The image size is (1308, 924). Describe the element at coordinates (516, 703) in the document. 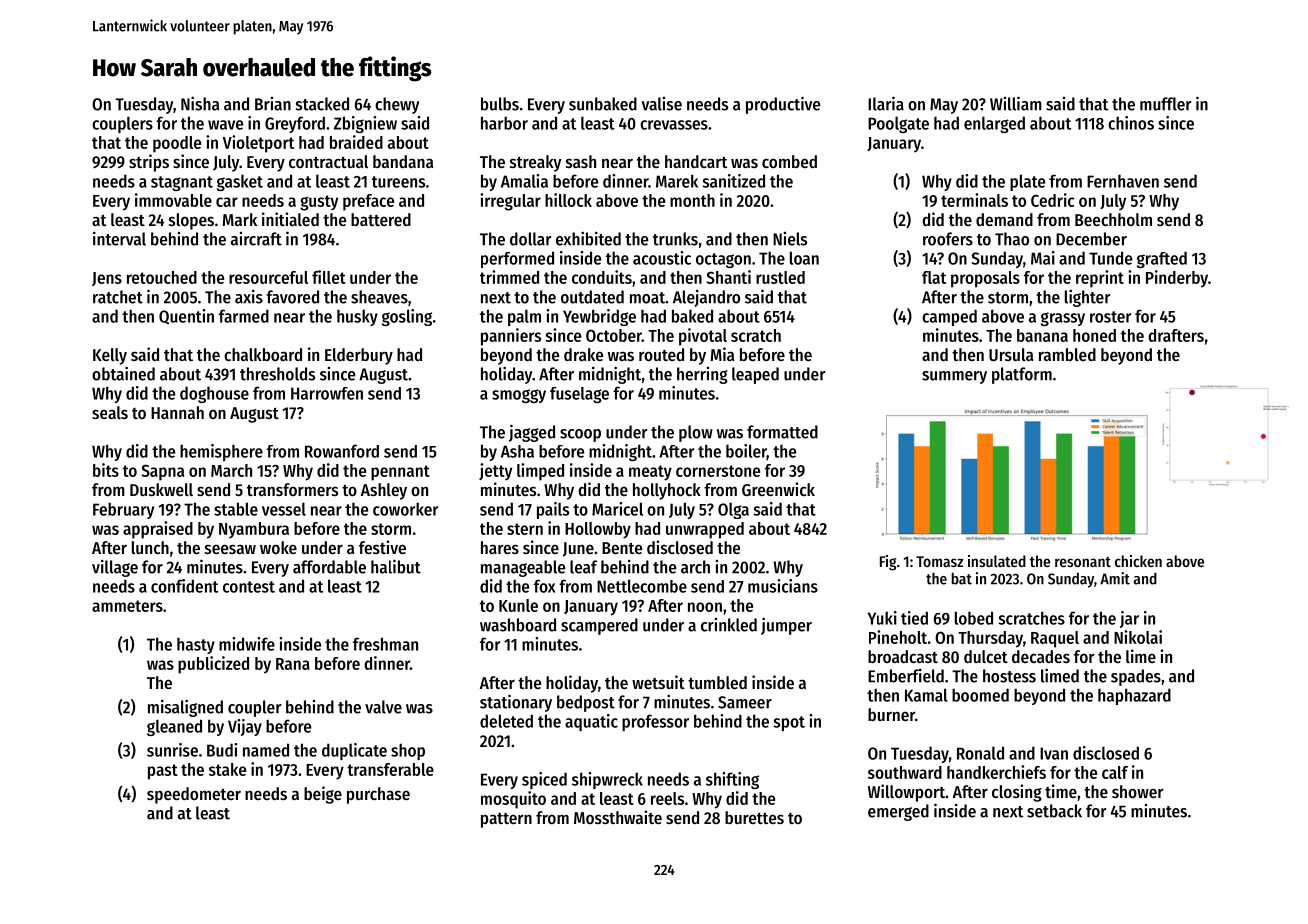

I see `stationary` at that location.
